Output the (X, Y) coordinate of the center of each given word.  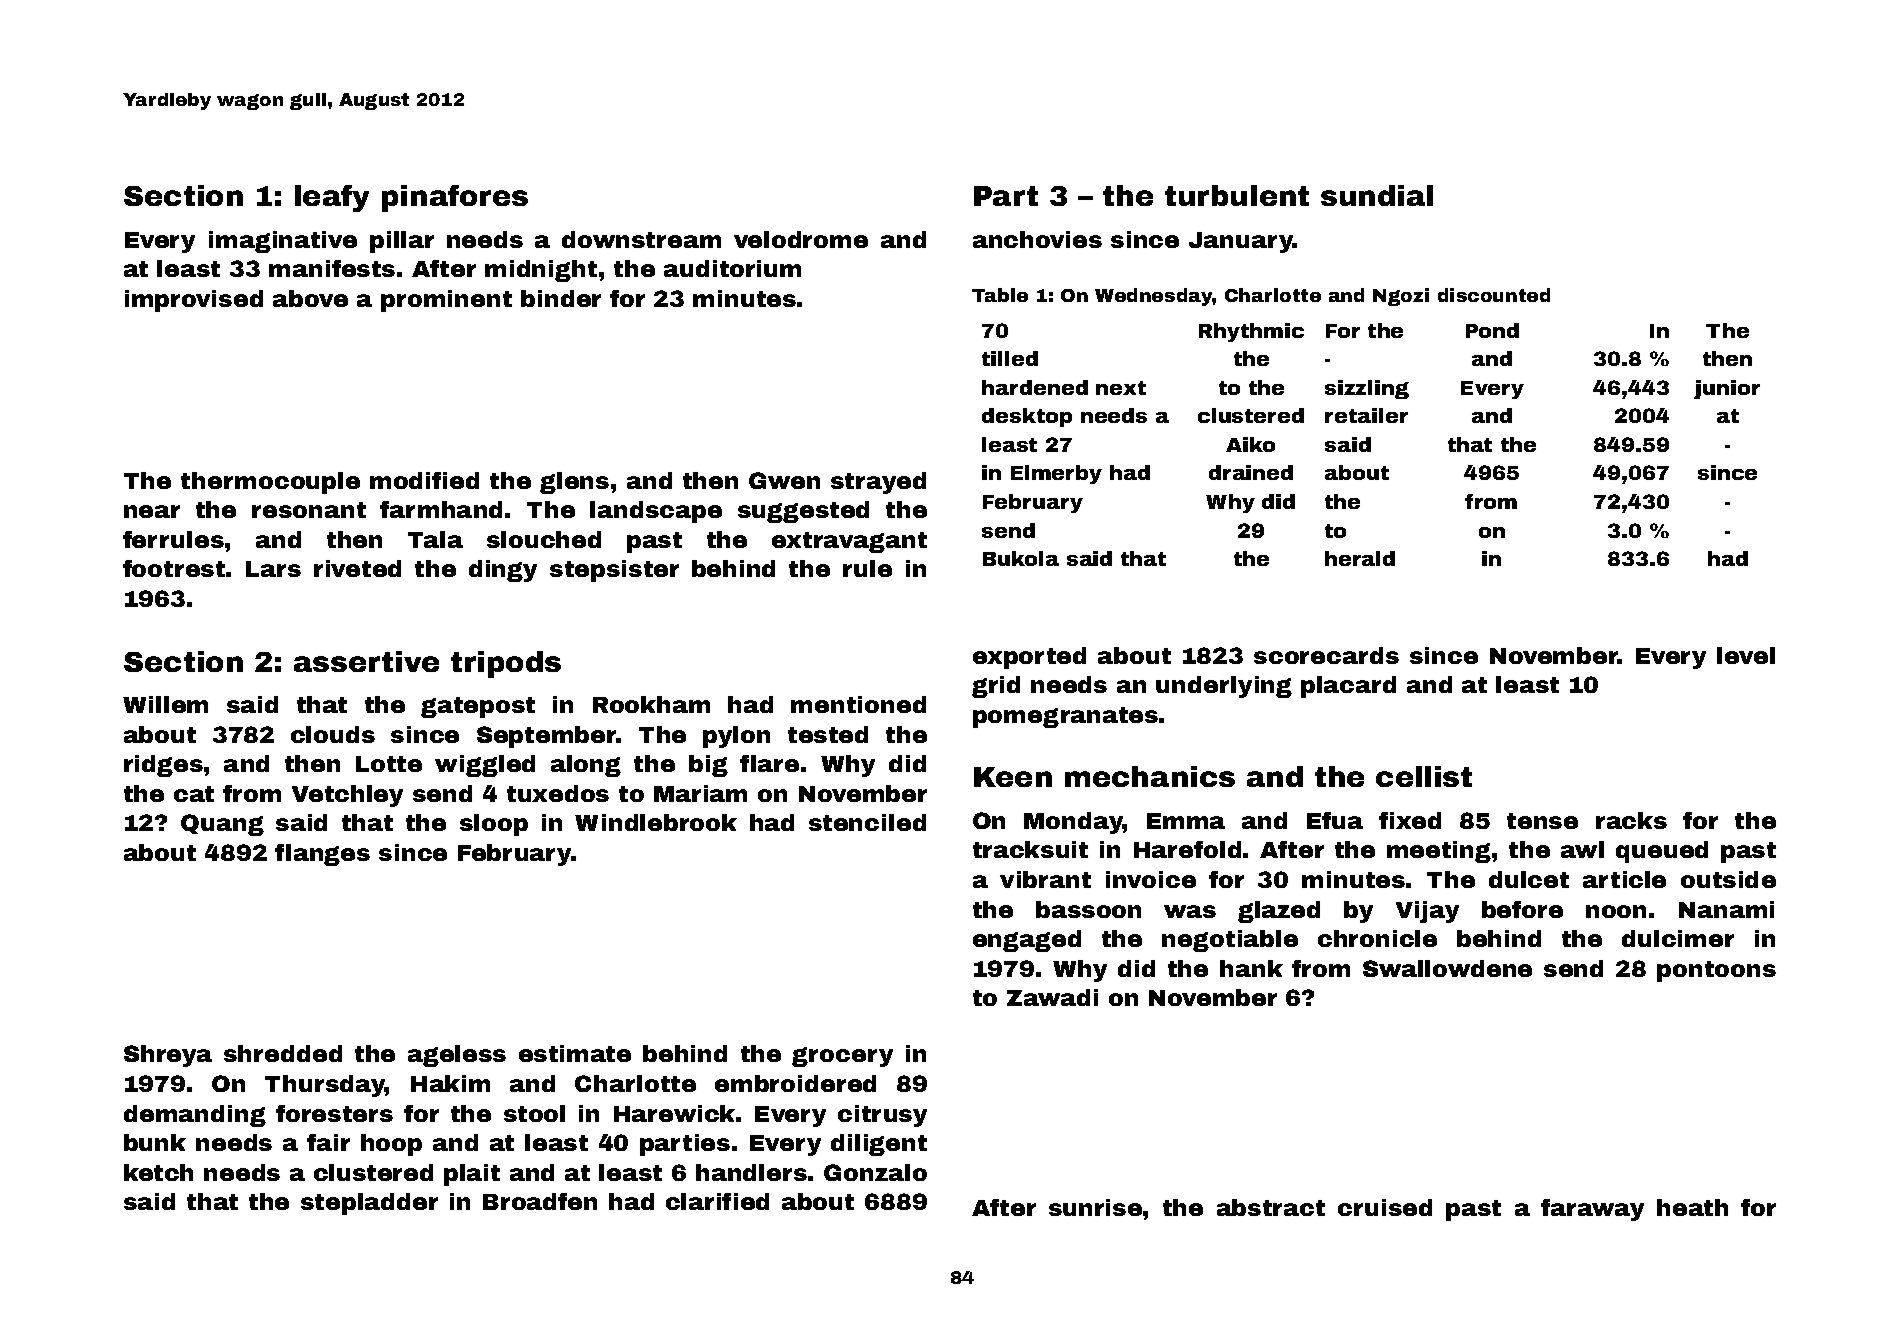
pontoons (1716, 971)
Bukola (1021, 558)
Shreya (168, 1056)
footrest (174, 568)
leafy (332, 198)
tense (1542, 821)
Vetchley (347, 796)
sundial (1377, 195)
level (1746, 655)
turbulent (1237, 195)
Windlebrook (656, 822)
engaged (1027, 941)
